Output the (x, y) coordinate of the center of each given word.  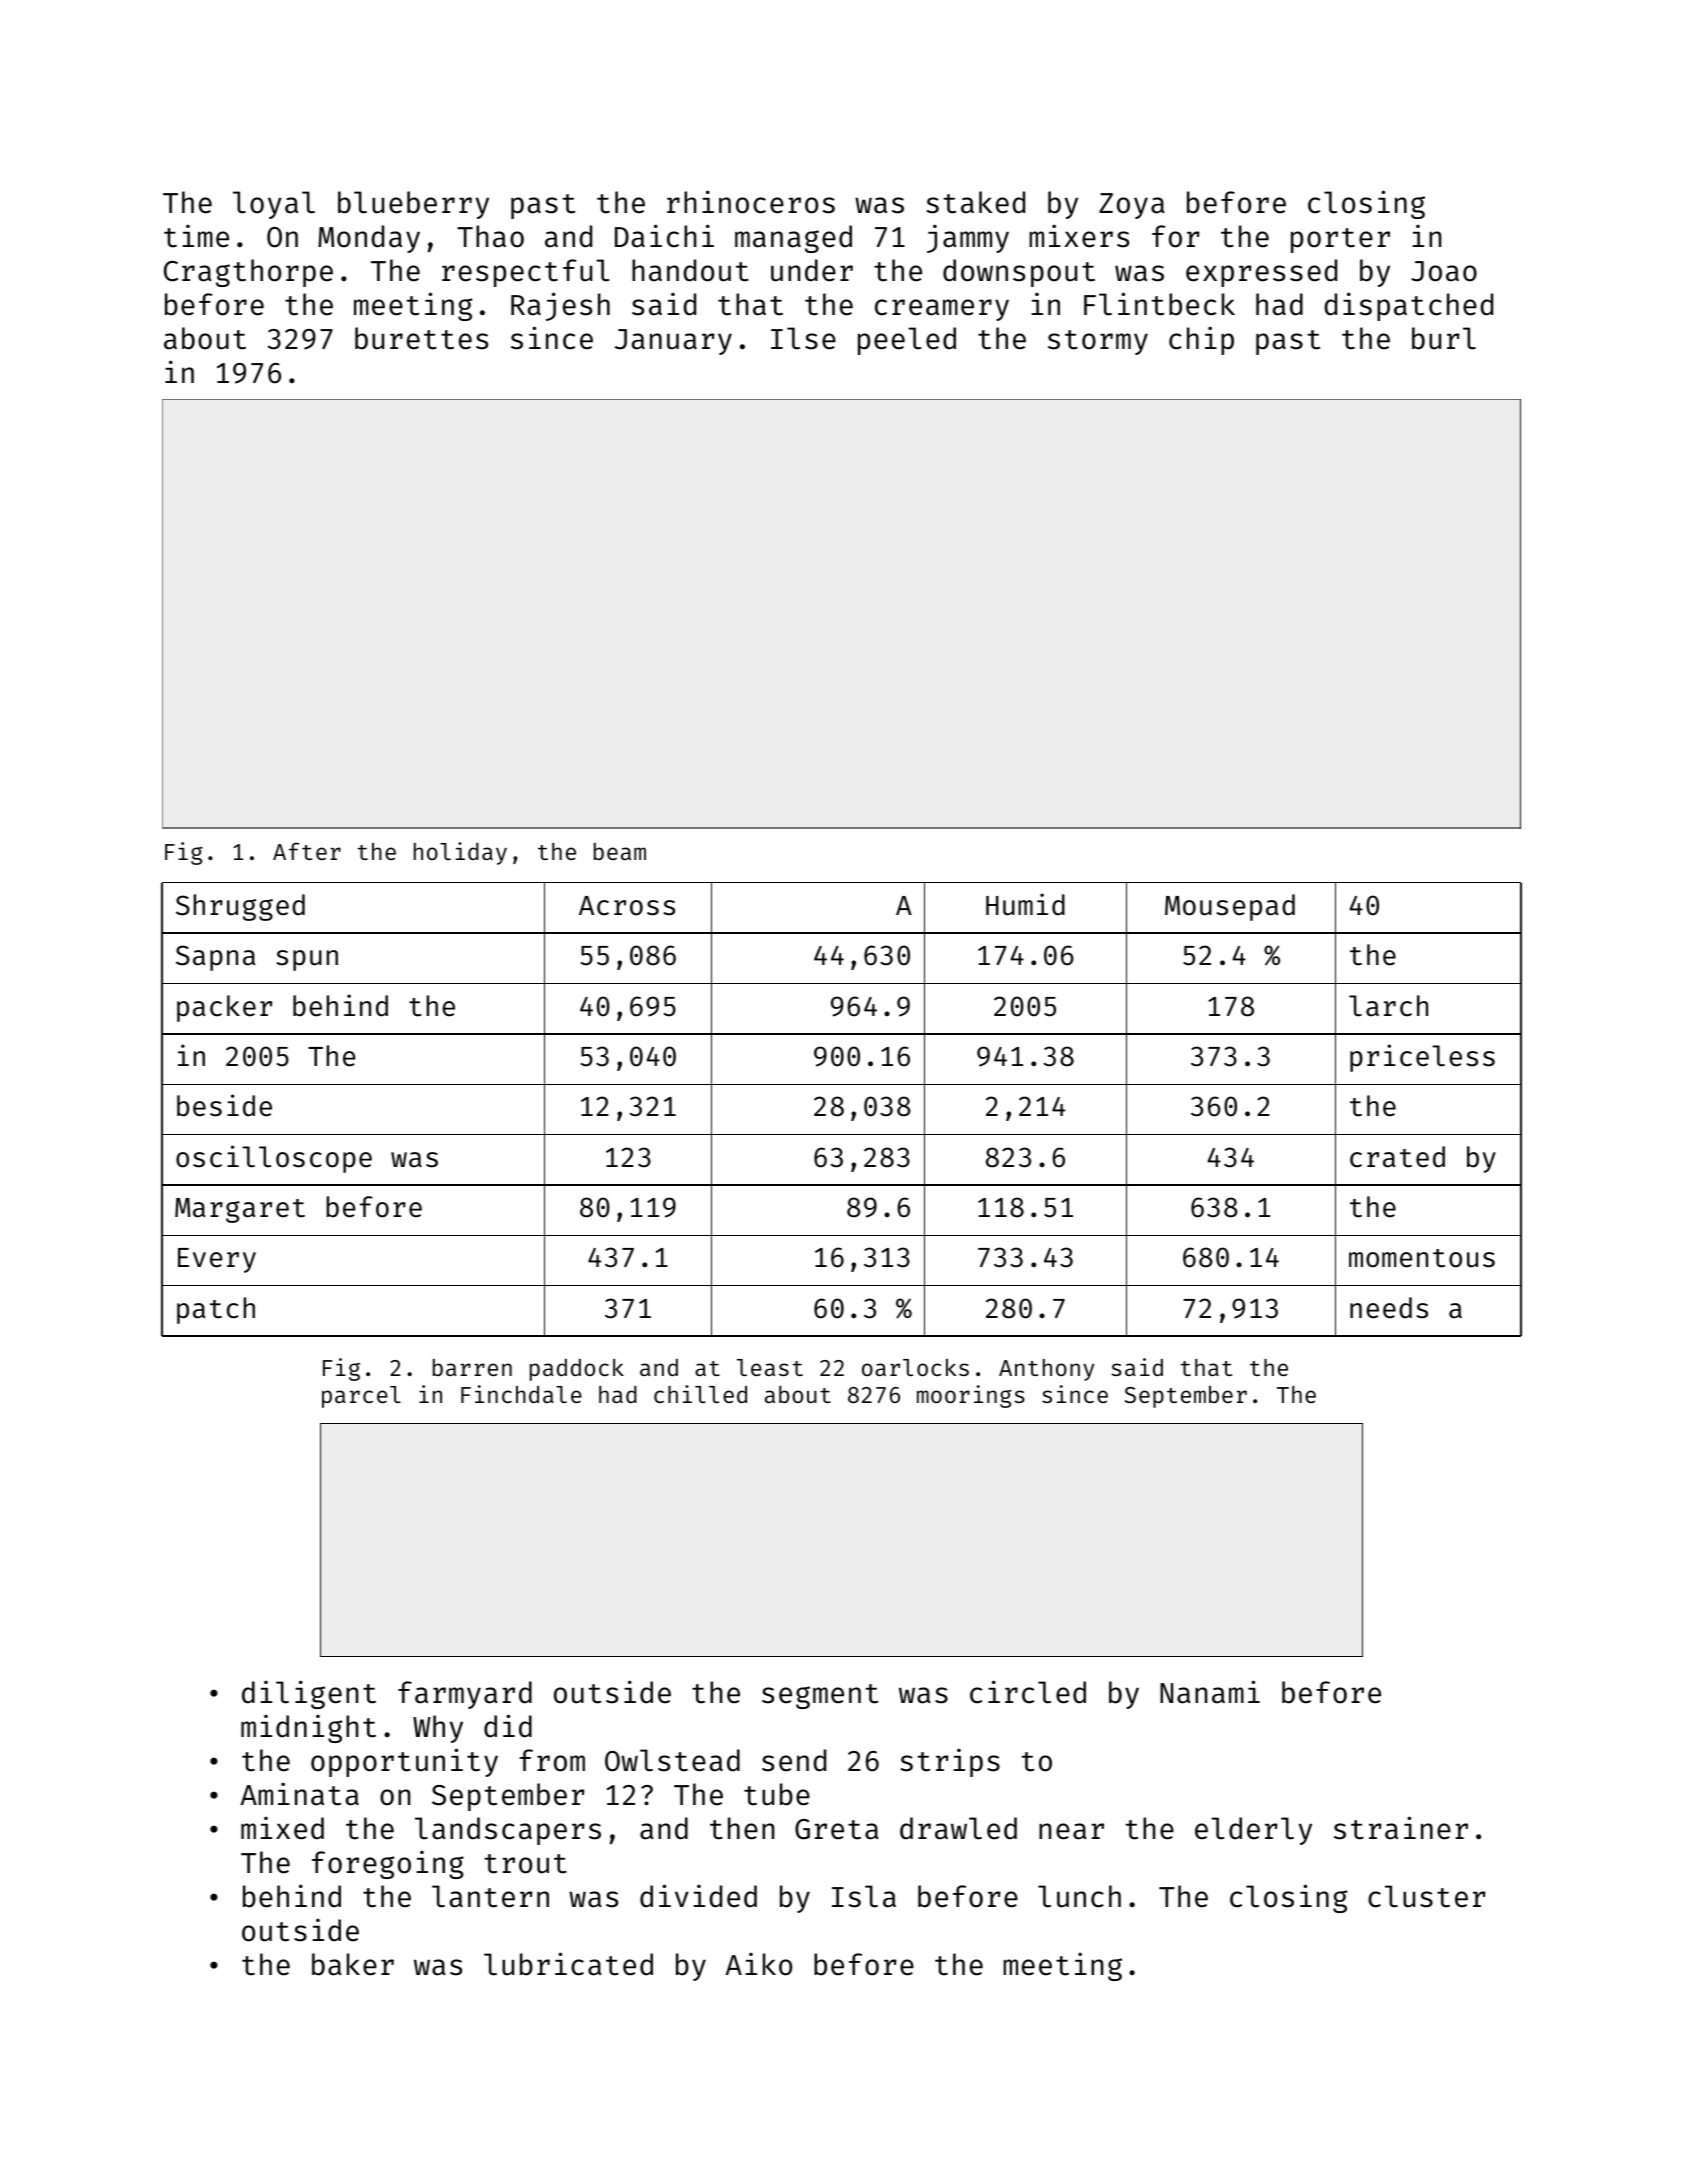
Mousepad (1230, 907)
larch (1388, 1006)
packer (224, 1008)
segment (820, 1696)
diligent (309, 1694)
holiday (460, 853)
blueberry (413, 205)
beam (620, 851)
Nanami (1210, 1692)
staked (975, 202)
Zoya (1132, 206)
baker (353, 1964)
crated (1397, 1157)
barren (472, 1367)
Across (627, 906)
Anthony (1046, 1370)
